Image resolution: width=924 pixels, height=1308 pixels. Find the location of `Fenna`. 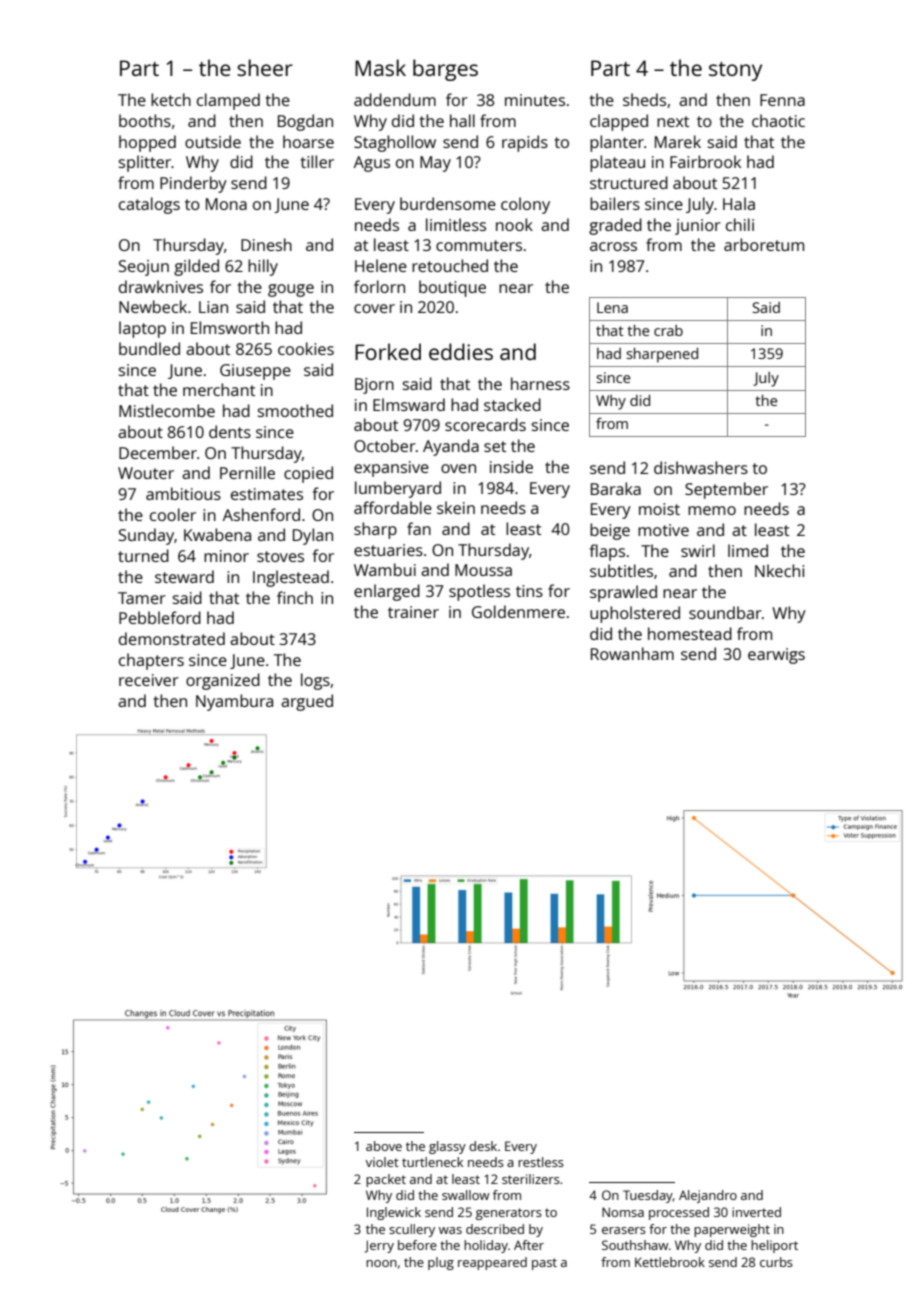

Fenna is located at coordinates (782, 100).
